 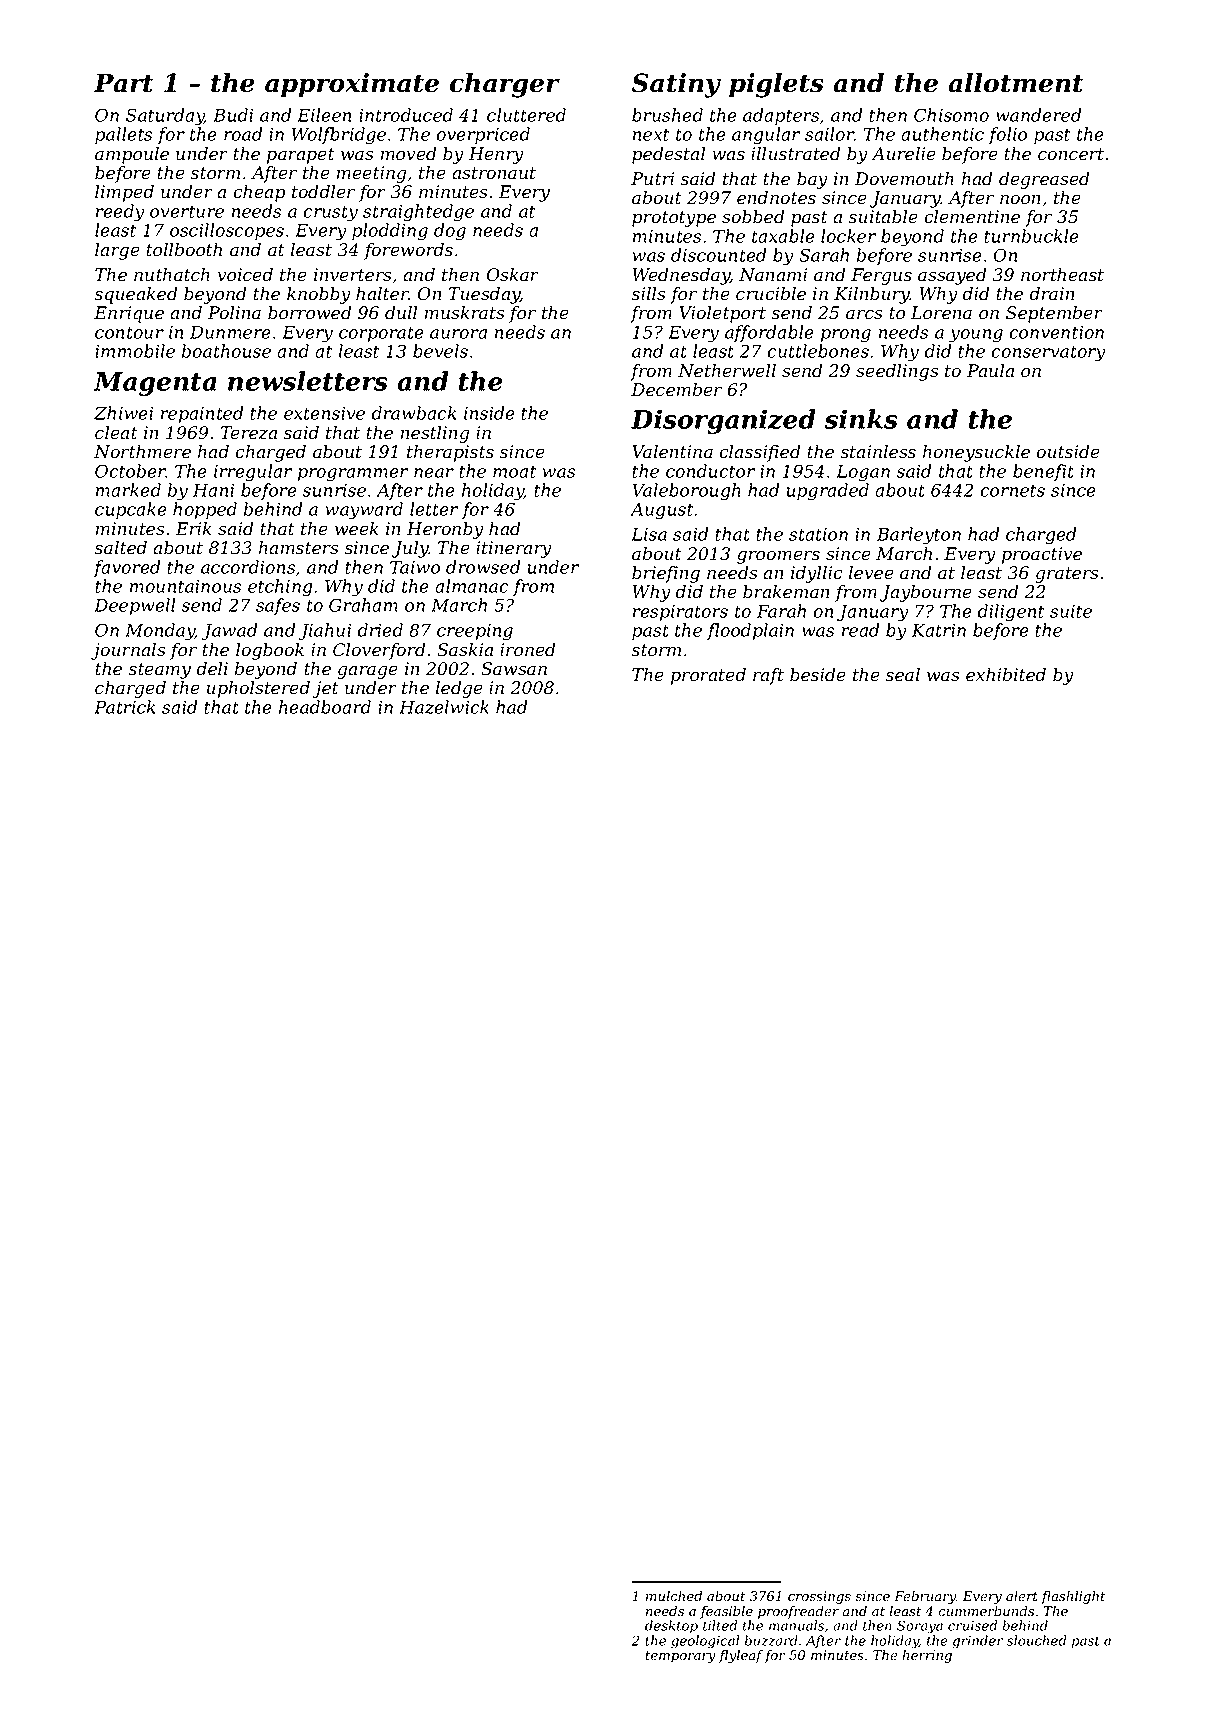 I want to click on northeast, so click(x=1062, y=275).
